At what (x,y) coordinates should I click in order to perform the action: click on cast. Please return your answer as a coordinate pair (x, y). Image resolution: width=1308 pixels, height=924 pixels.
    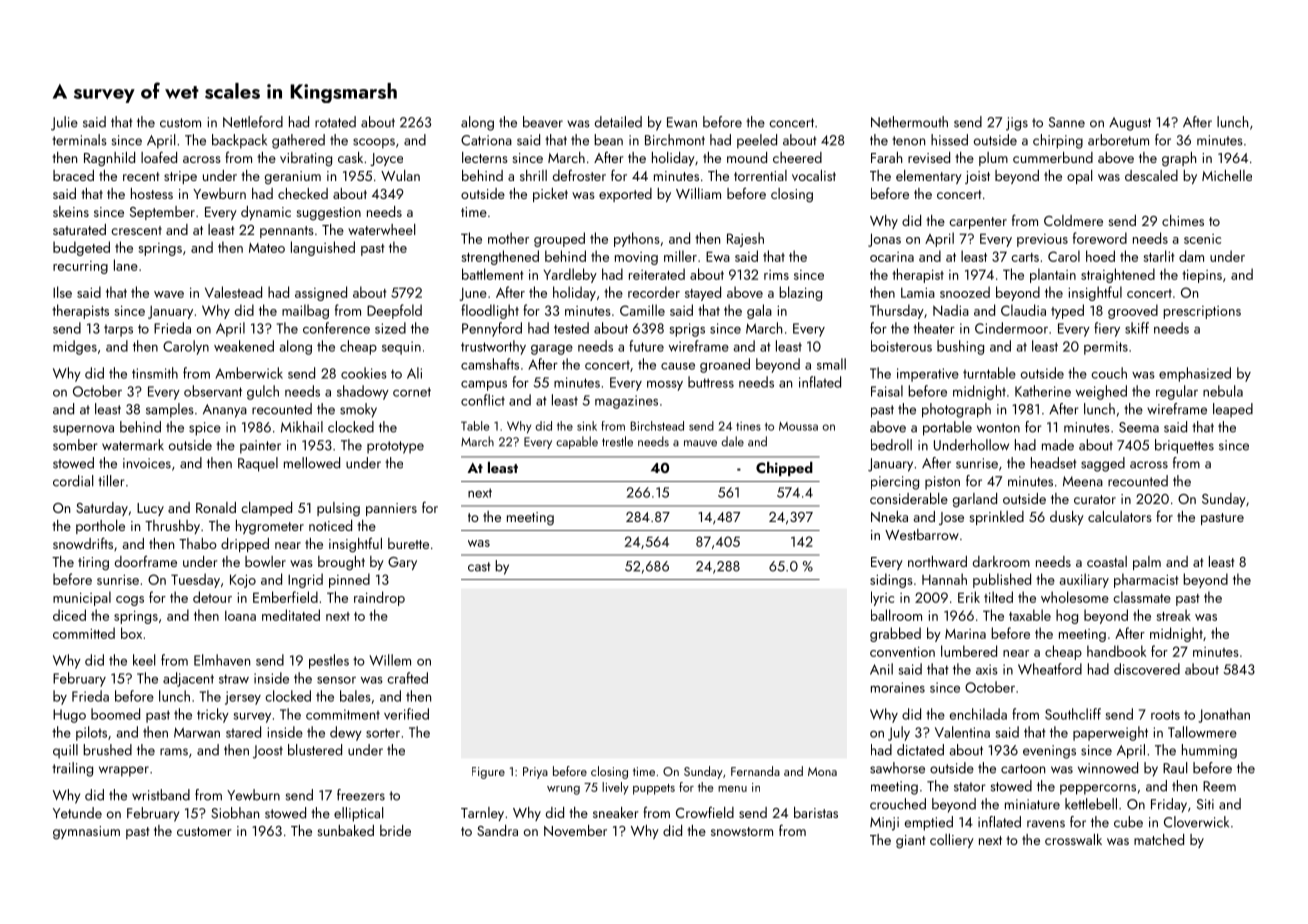
    Looking at the image, I should click on (479, 567).
